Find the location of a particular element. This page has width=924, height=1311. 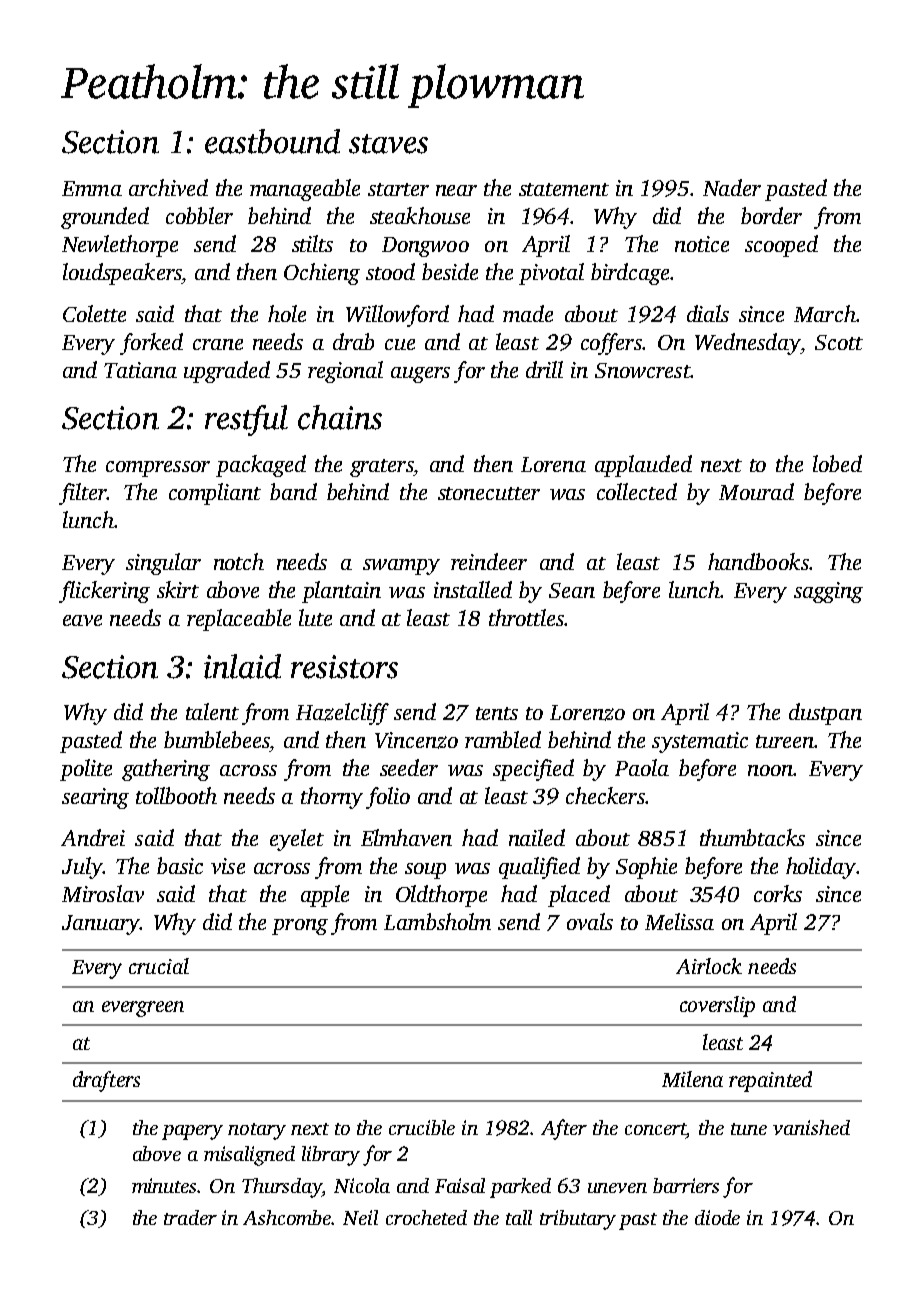

graters is located at coordinates (381, 468).
